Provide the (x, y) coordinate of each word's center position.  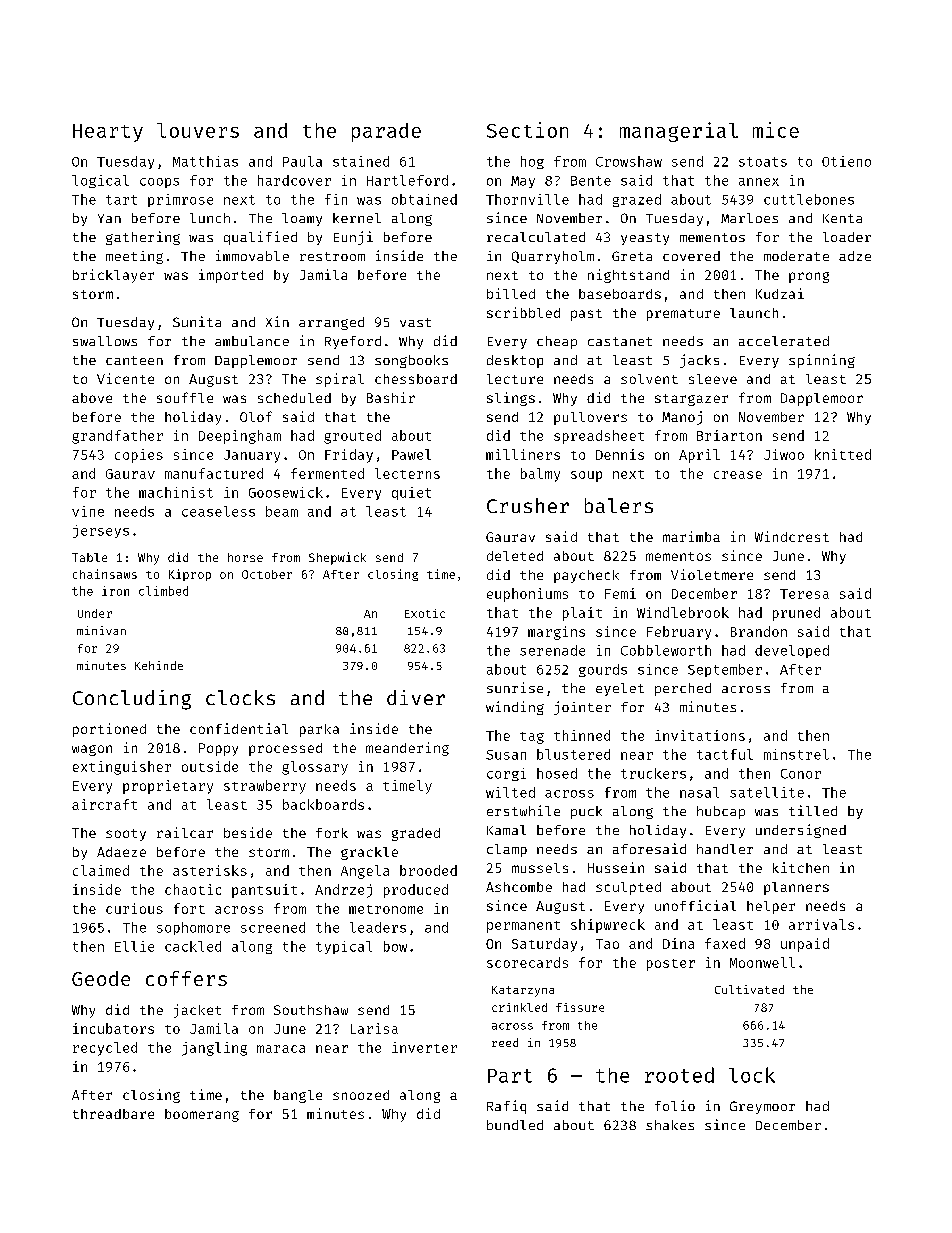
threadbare (113, 1114)
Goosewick (286, 492)
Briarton (729, 435)
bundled (515, 1125)
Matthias (205, 161)
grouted (352, 437)
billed (511, 293)
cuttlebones (809, 199)
